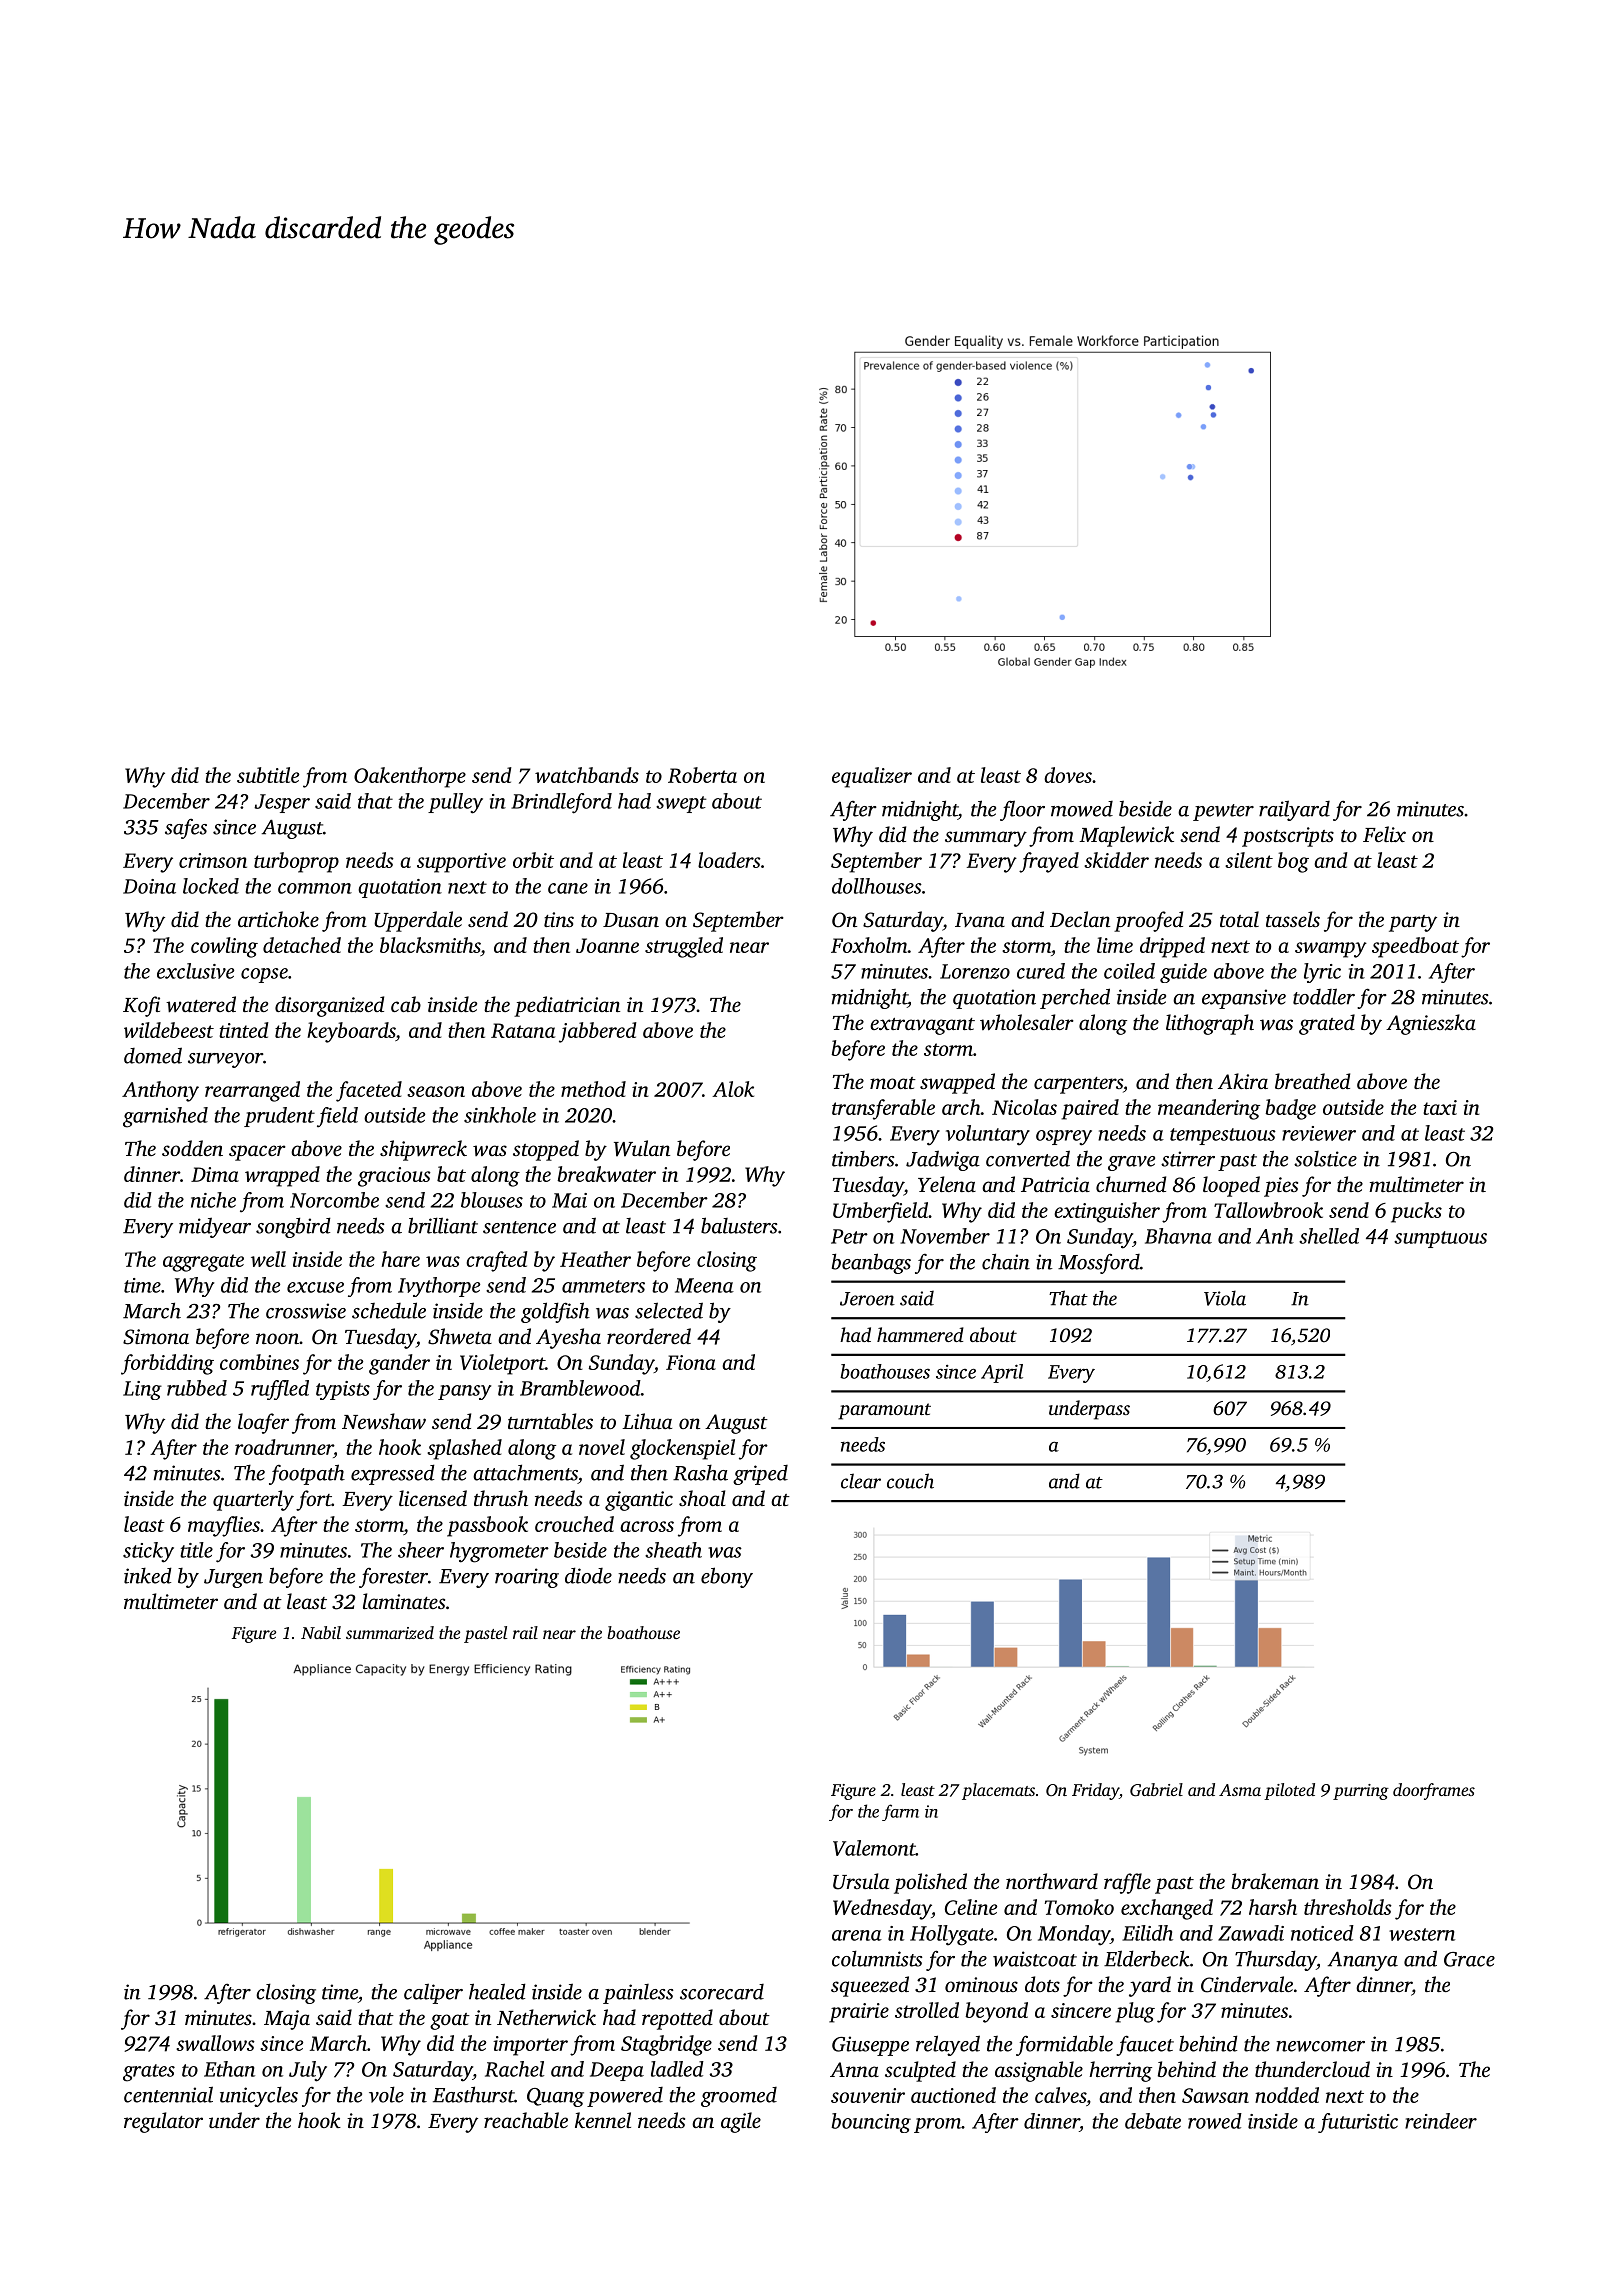 The image size is (1620, 2292). I want to click on struggled, so click(684, 947).
